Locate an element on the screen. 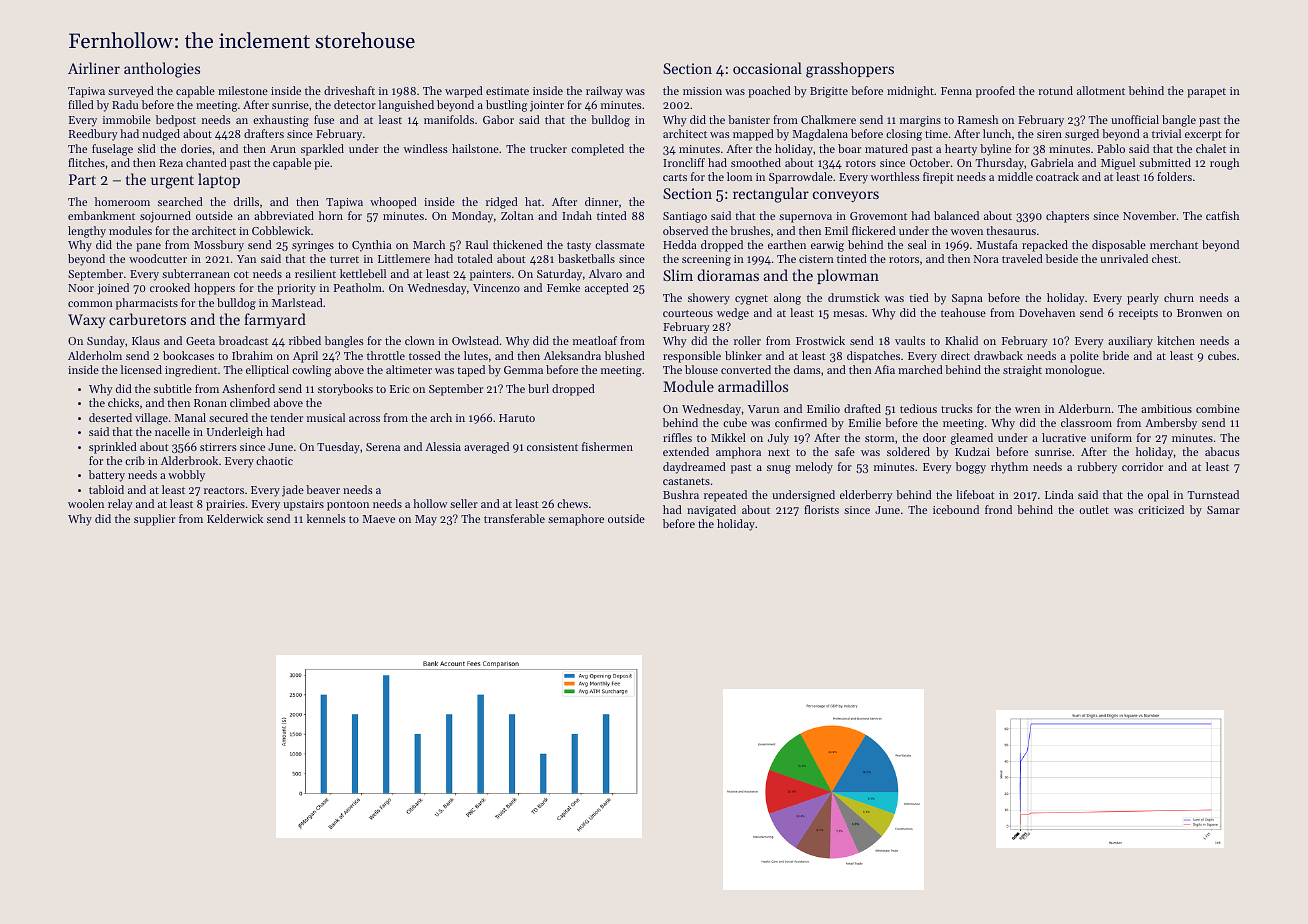 The width and height of the screenshot is (1308, 924). lengthy is located at coordinates (87, 232).
